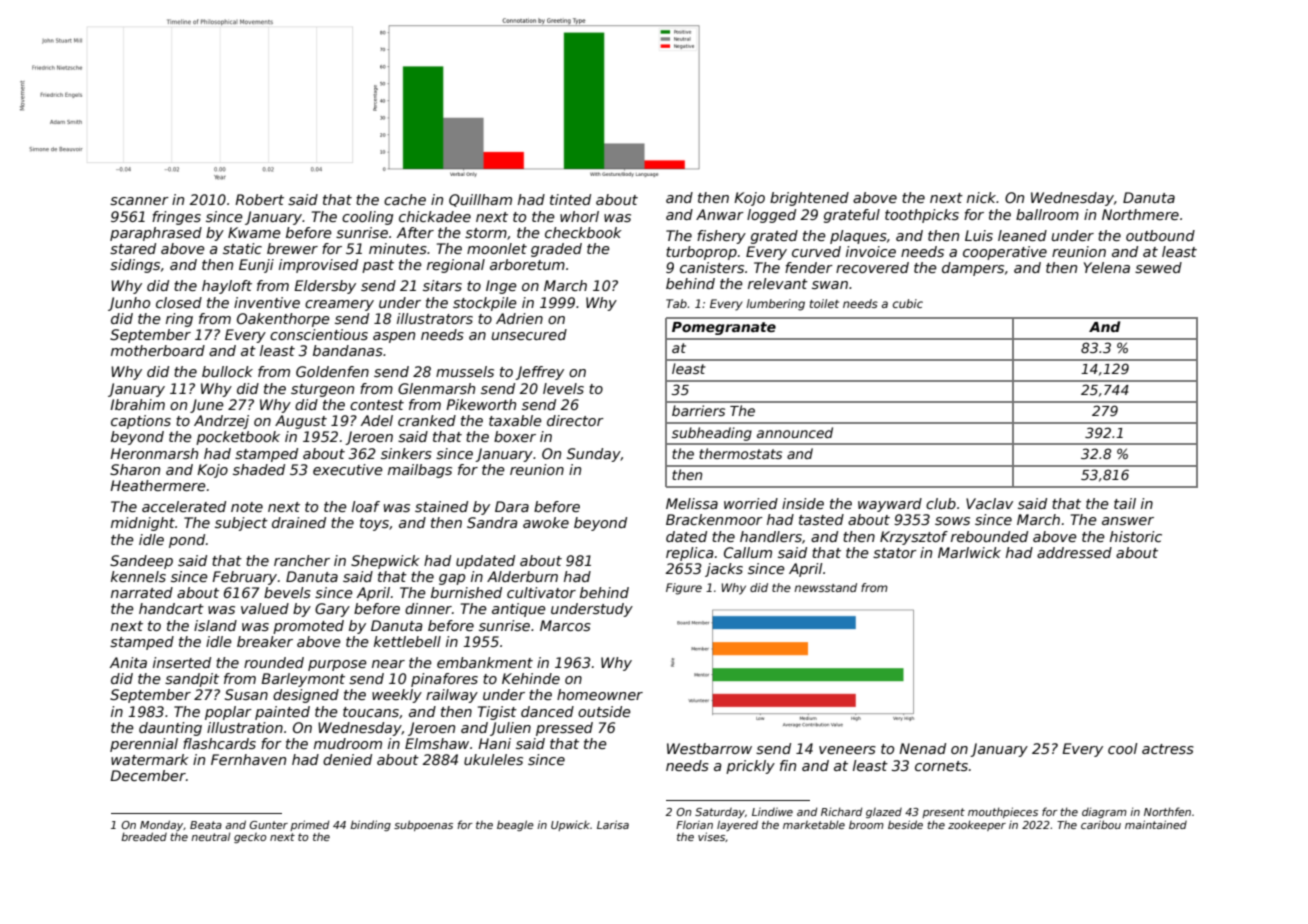 Image resolution: width=1308 pixels, height=924 pixels. I want to click on paraphrased, so click(156, 234).
